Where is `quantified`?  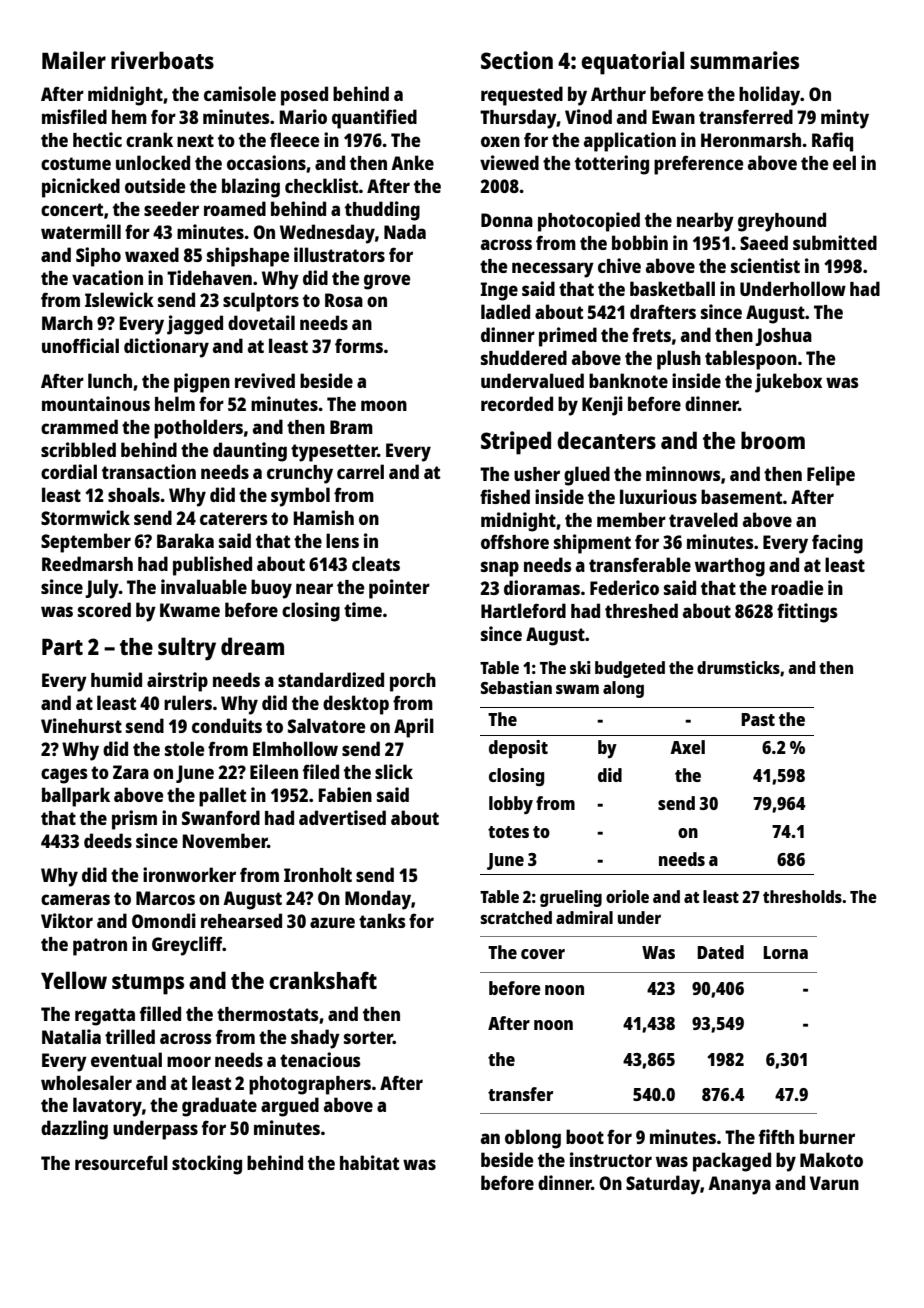
quantified is located at coordinates (374, 119).
